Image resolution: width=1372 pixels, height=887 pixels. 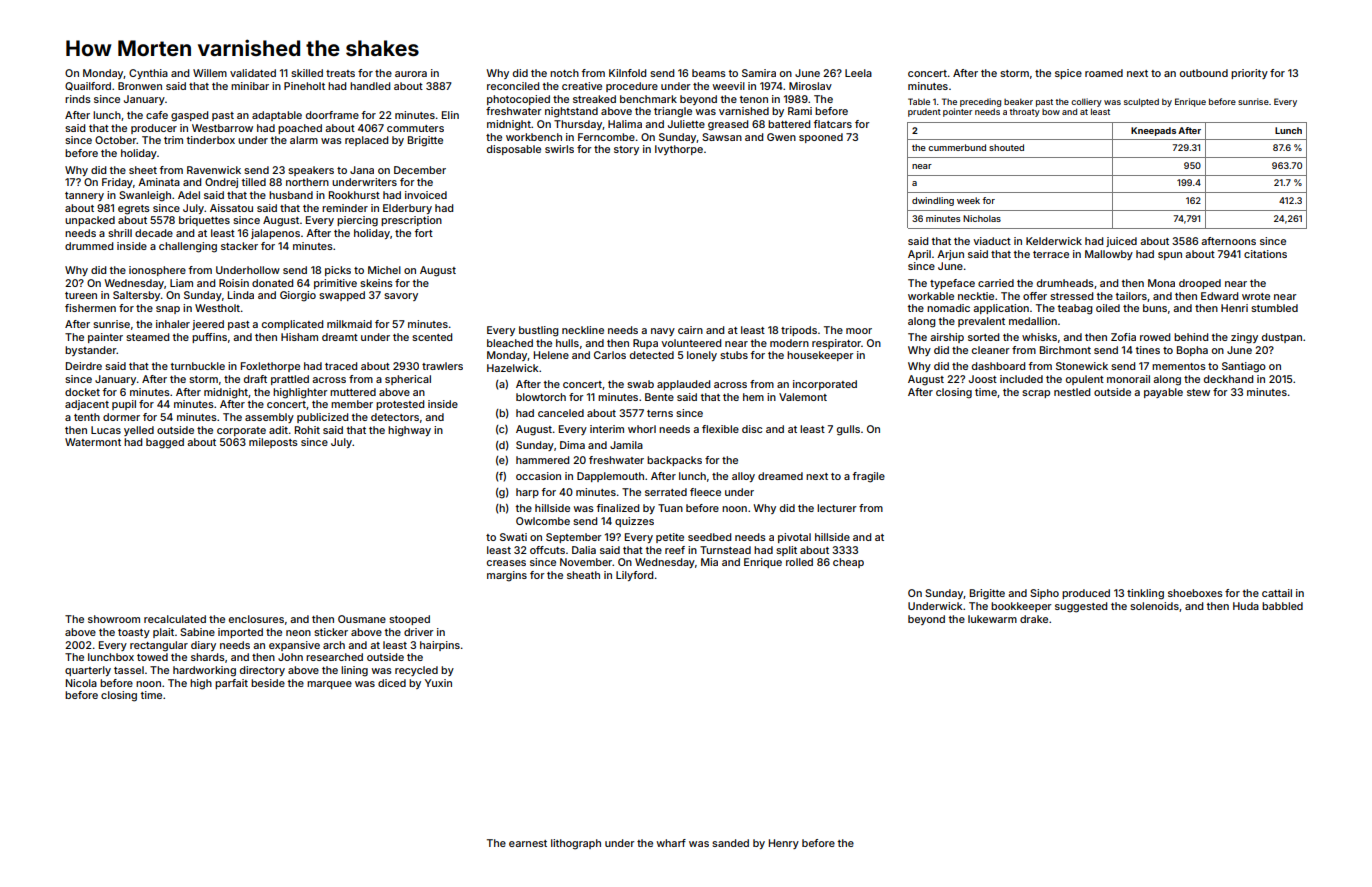 I want to click on skilled, so click(x=307, y=73).
